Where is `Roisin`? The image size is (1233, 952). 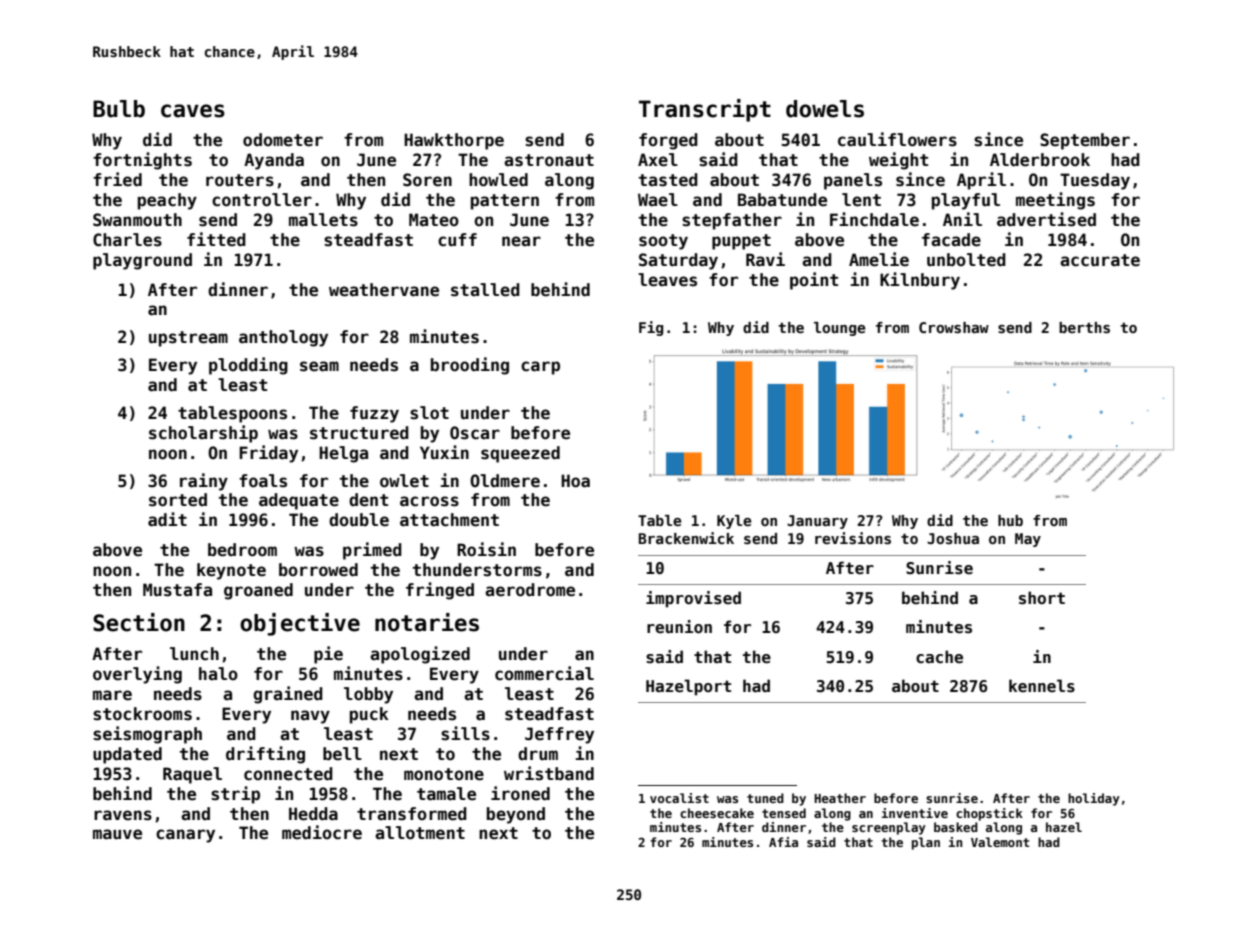
Roisin is located at coordinates (486, 549).
